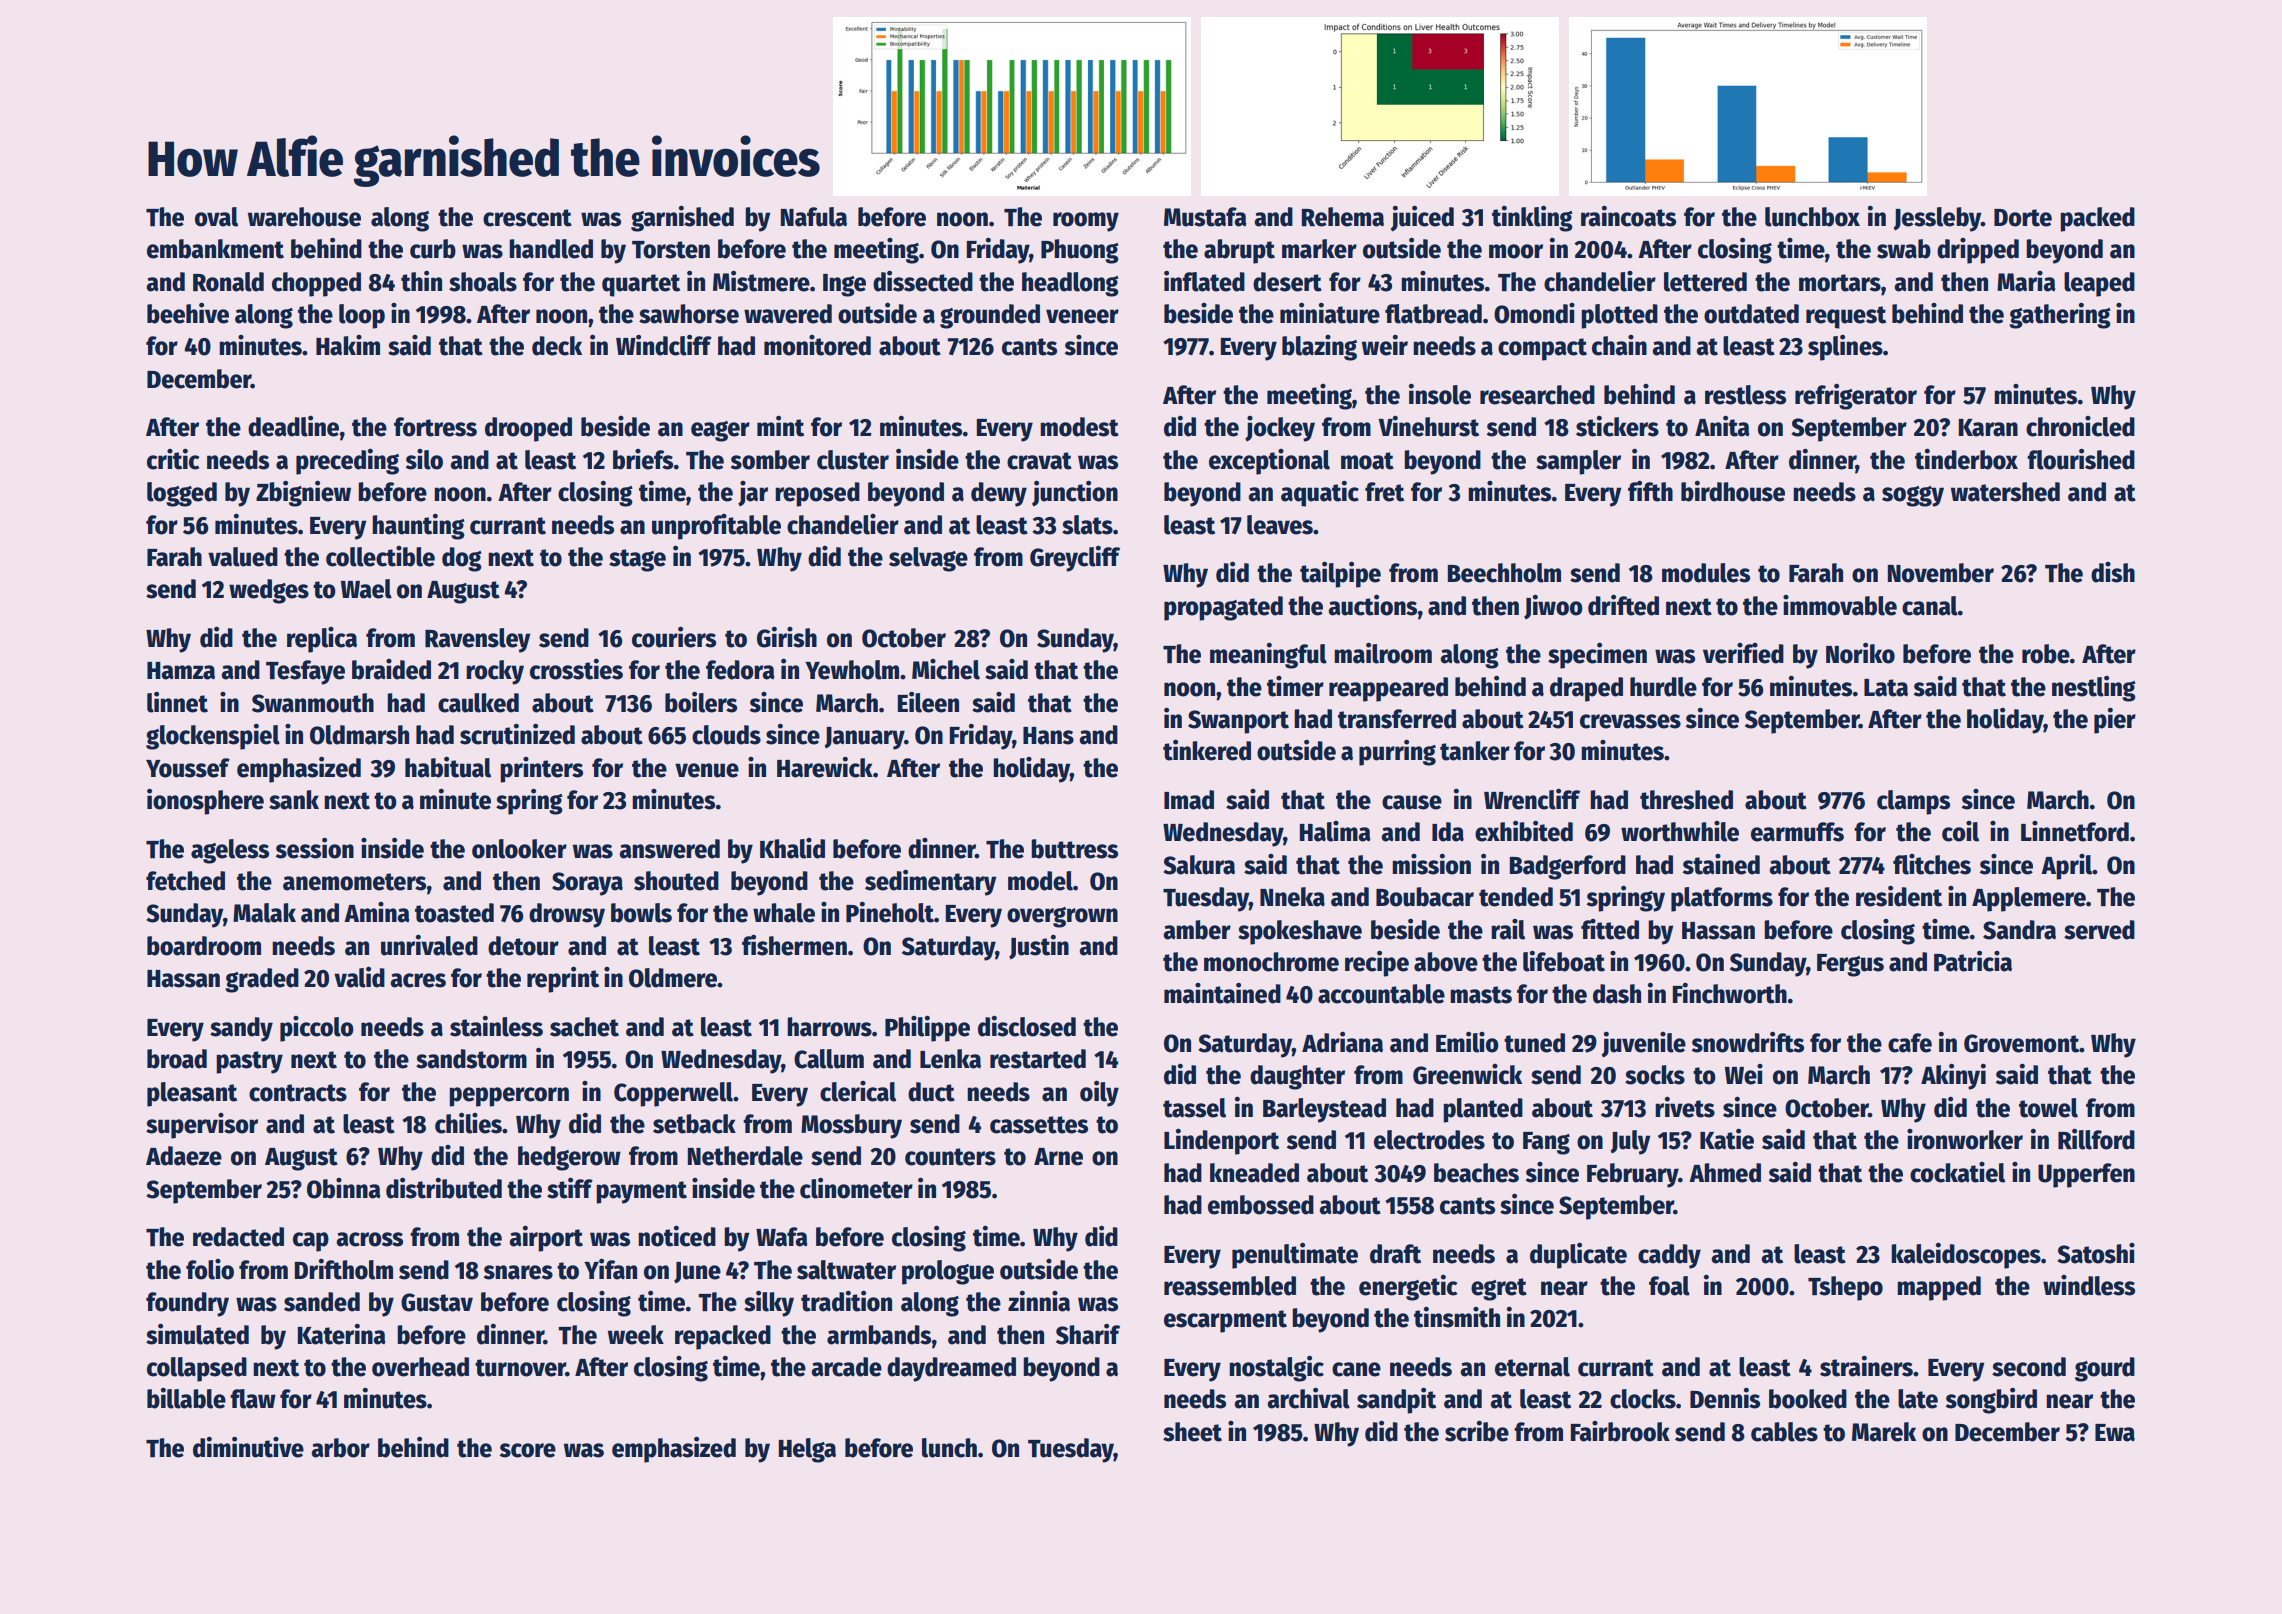 This document has height=1614, width=2282. Describe the element at coordinates (2099, 284) in the document. I see `leaped` at that location.
